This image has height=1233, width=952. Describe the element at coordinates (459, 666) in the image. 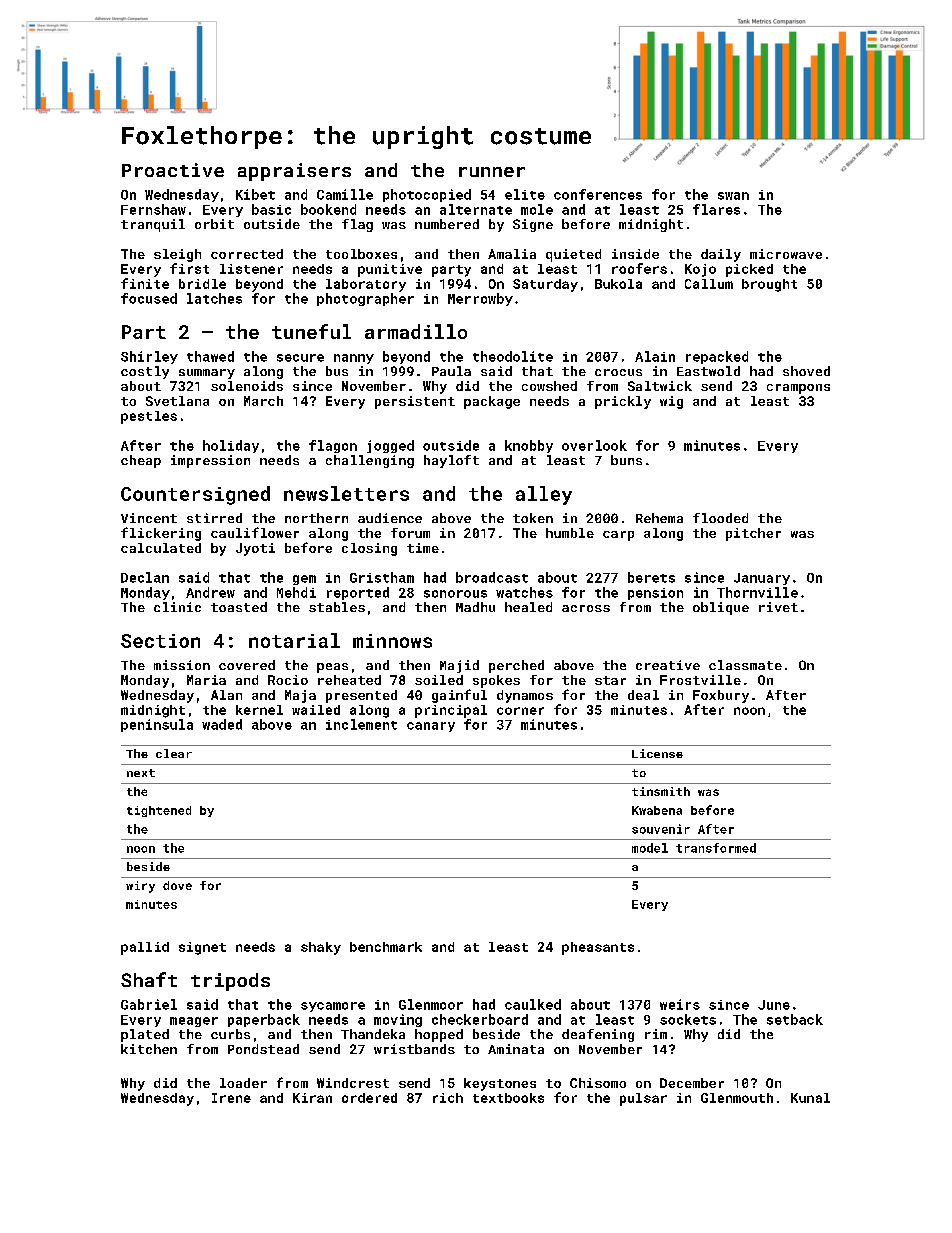

I see `Majid` at that location.
